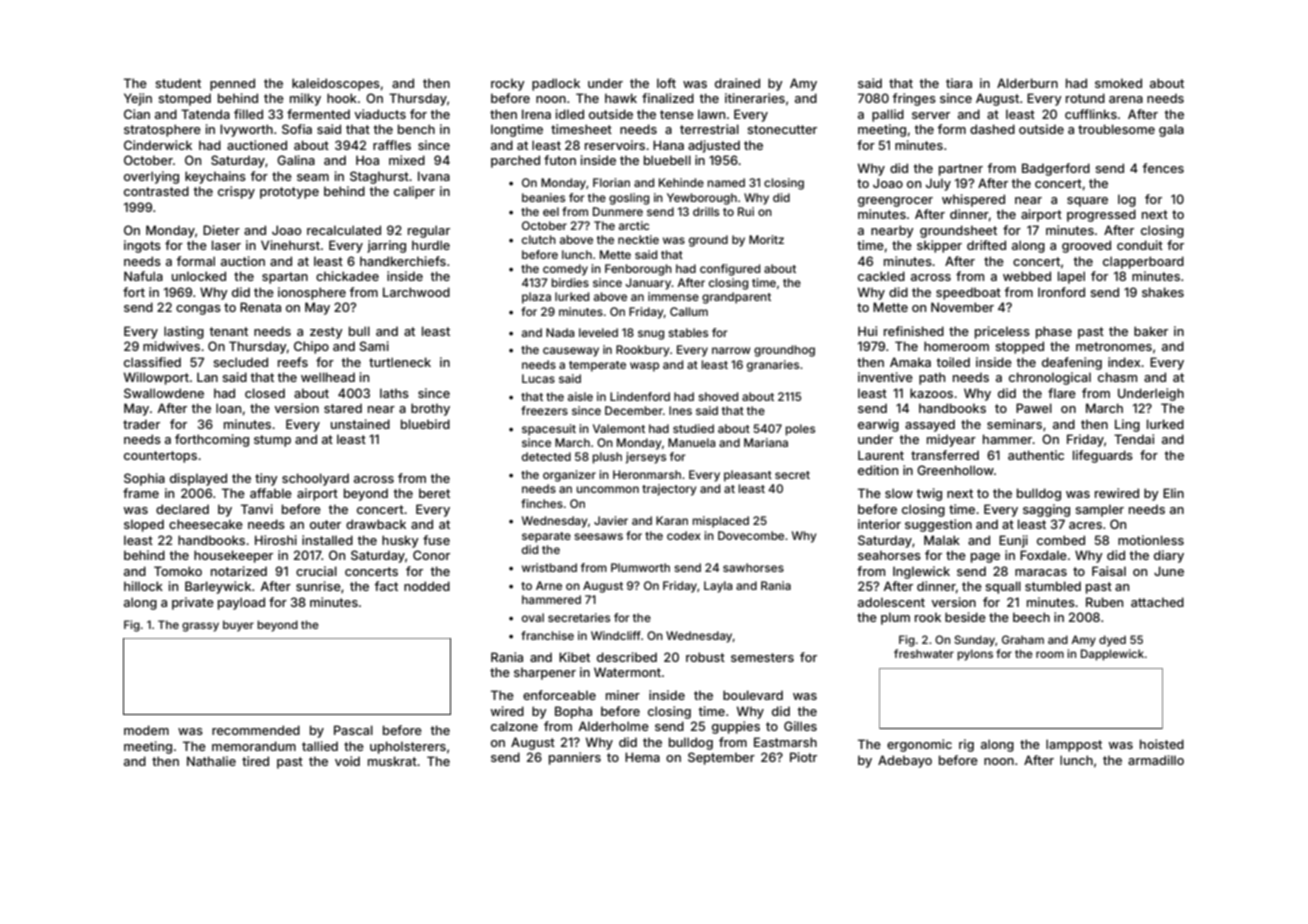 The image size is (1308, 924). Describe the element at coordinates (1118, 83) in the document. I see `smoked` at that location.
